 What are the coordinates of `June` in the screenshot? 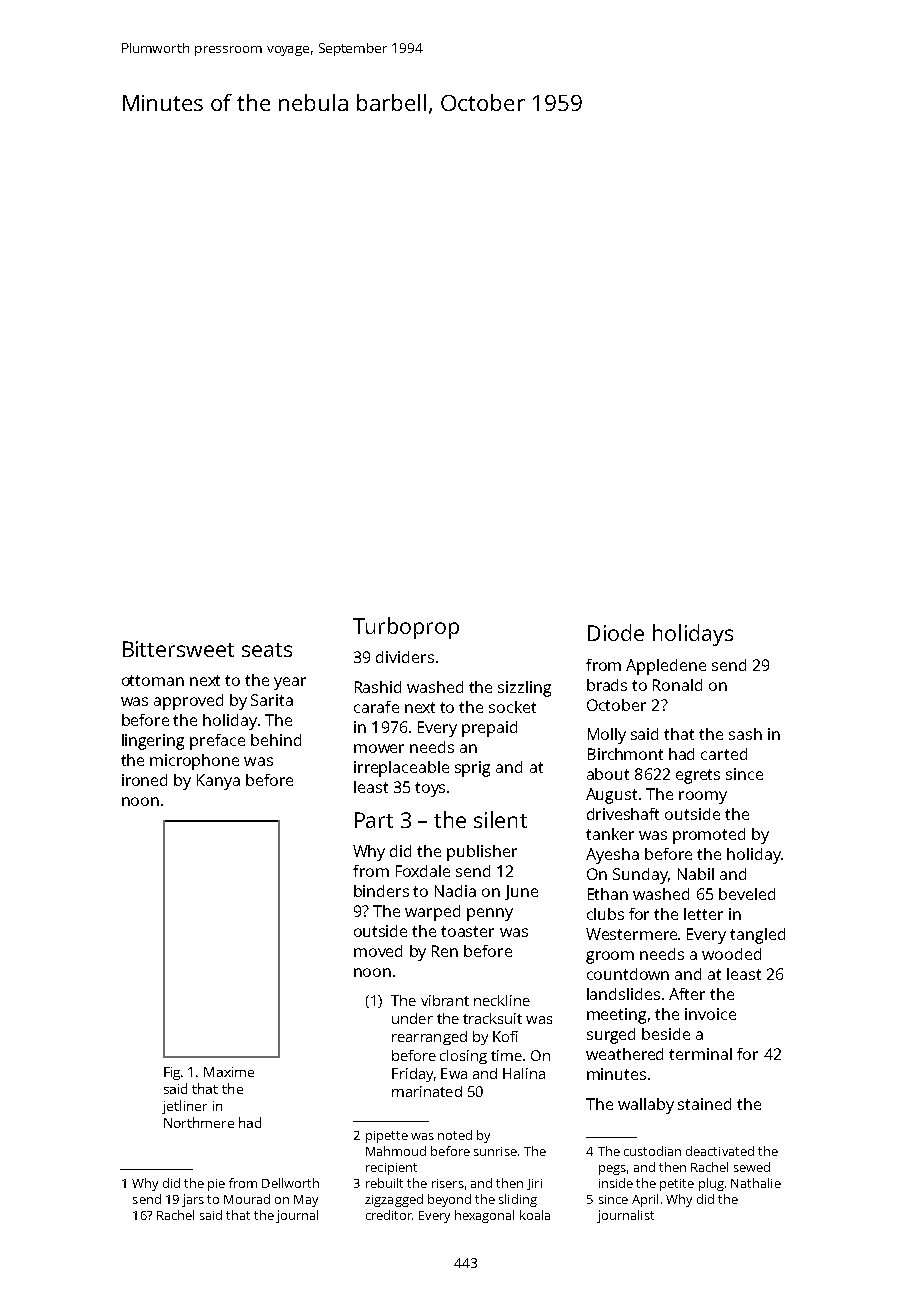 It's located at (521, 892).
